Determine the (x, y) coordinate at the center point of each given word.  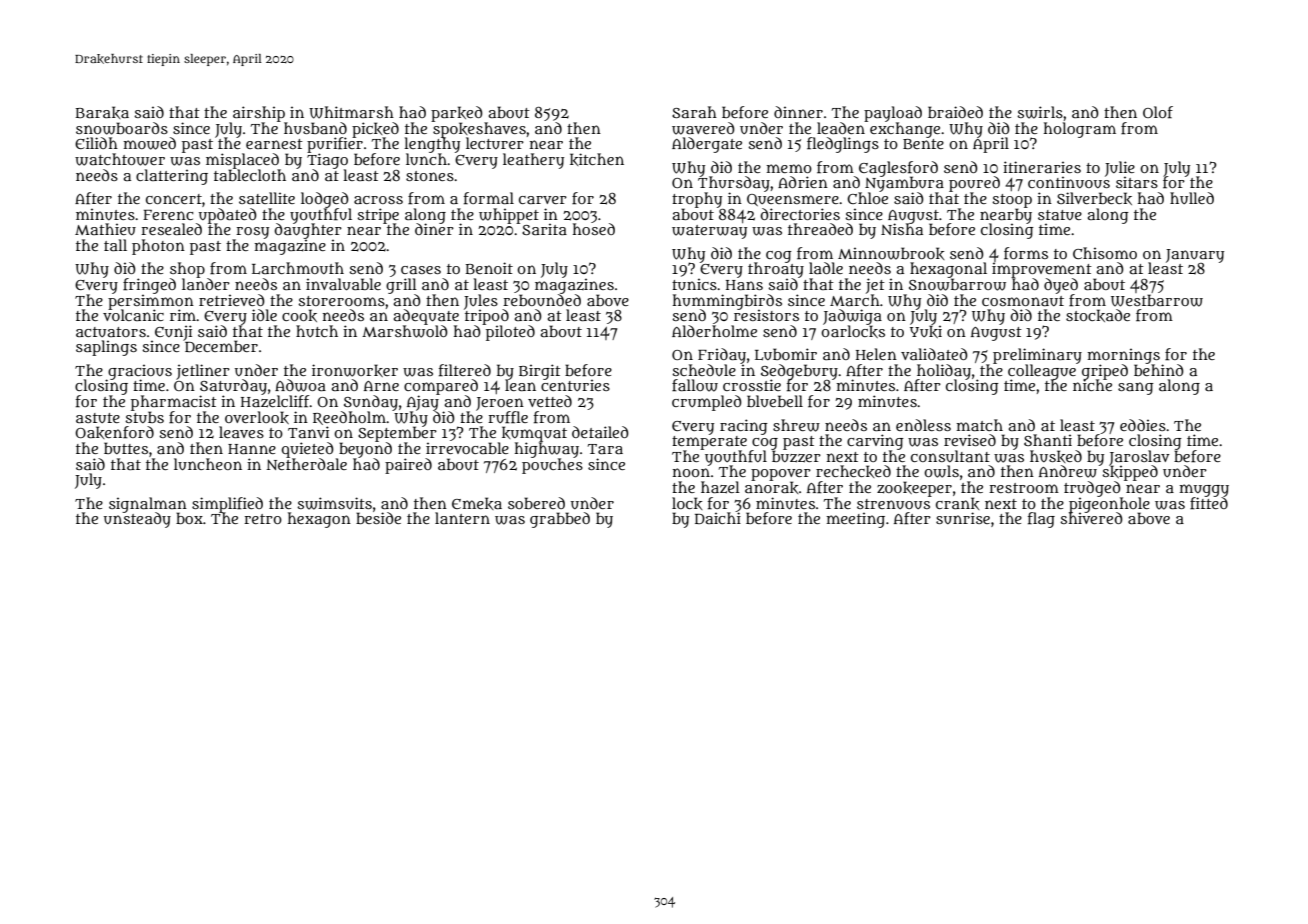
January (1195, 256)
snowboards (122, 128)
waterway (709, 232)
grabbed (560, 520)
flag (1041, 520)
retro (263, 519)
